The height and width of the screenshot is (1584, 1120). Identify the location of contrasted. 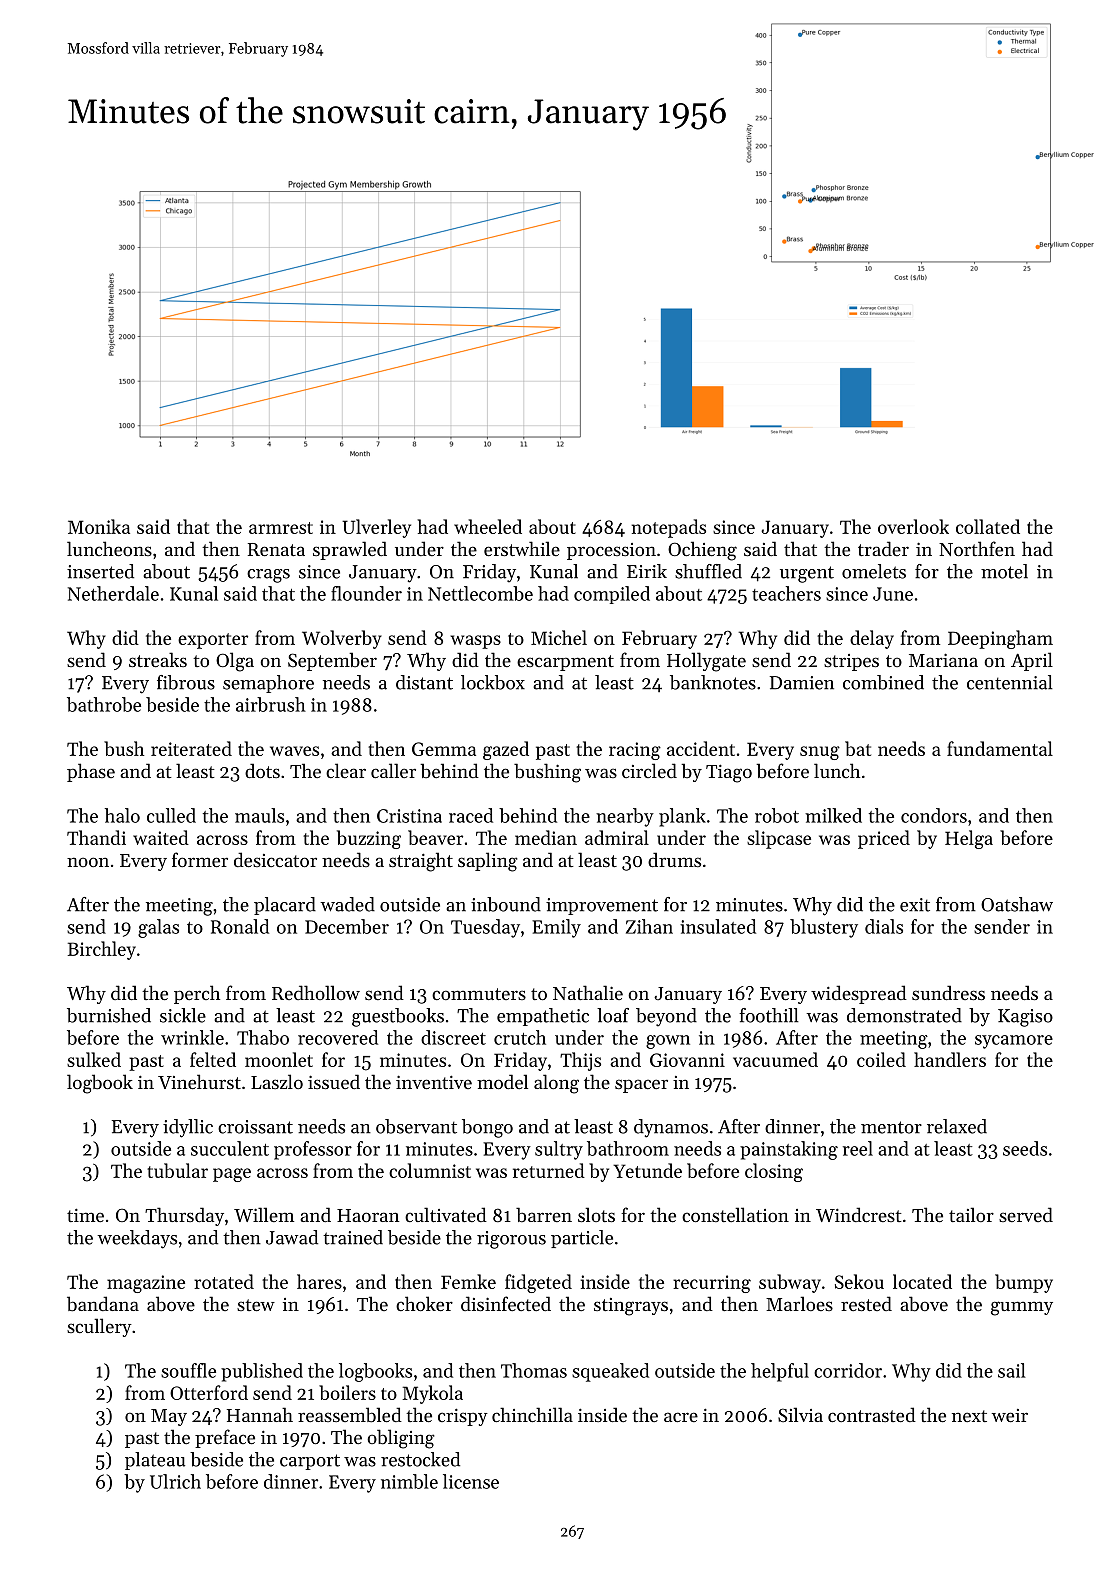
(872, 1414).
